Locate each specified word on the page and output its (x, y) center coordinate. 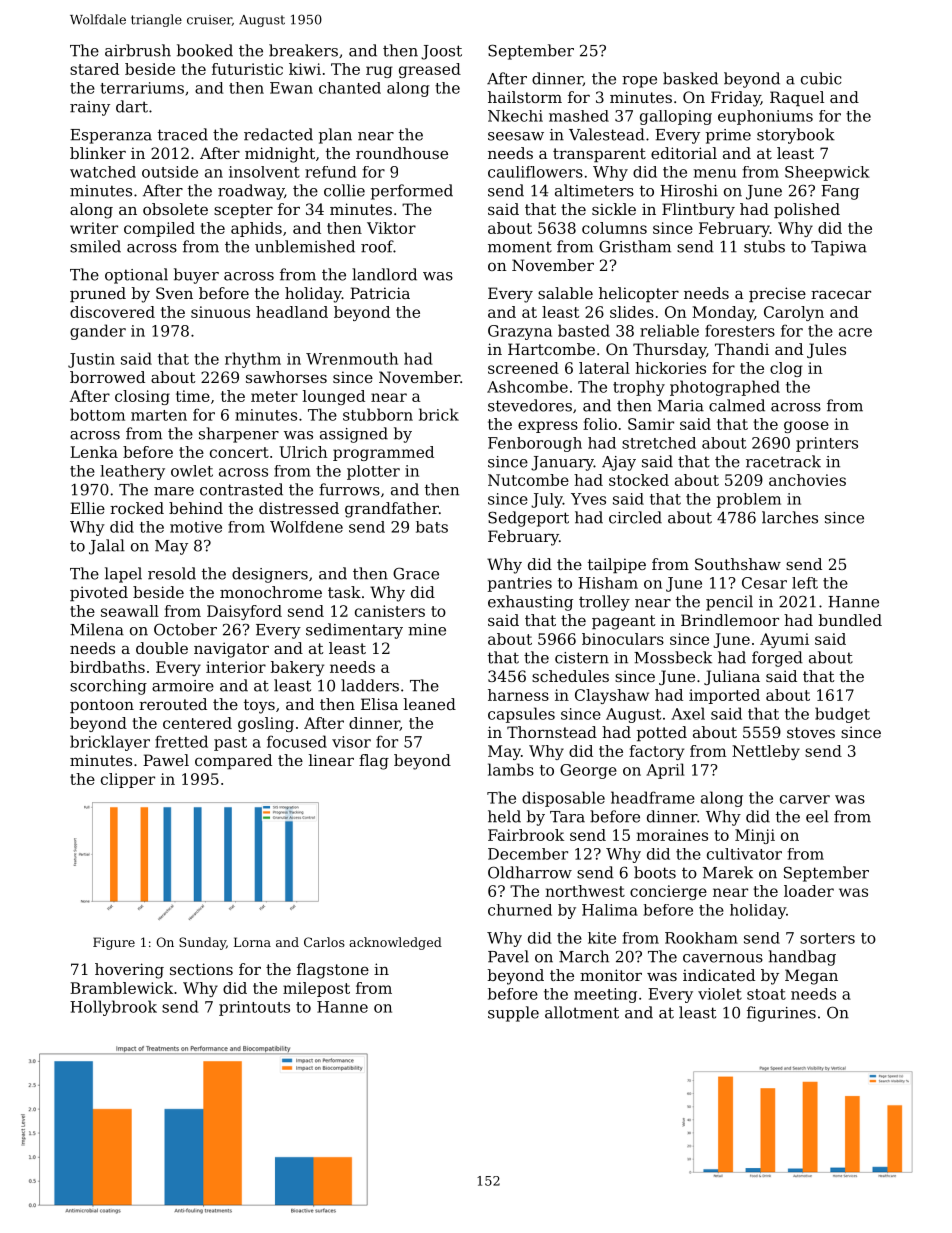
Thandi (742, 349)
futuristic (247, 69)
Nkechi (515, 116)
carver (805, 799)
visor (351, 742)
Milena (97, 629)
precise (777, 294)
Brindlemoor (730, 620)
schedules (570, 676)
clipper (128, 780)
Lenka (94, 452)
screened (523, 368)
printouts (254, 1008)
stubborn (378, 414)
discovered (112, 312)
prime (728, 136)
